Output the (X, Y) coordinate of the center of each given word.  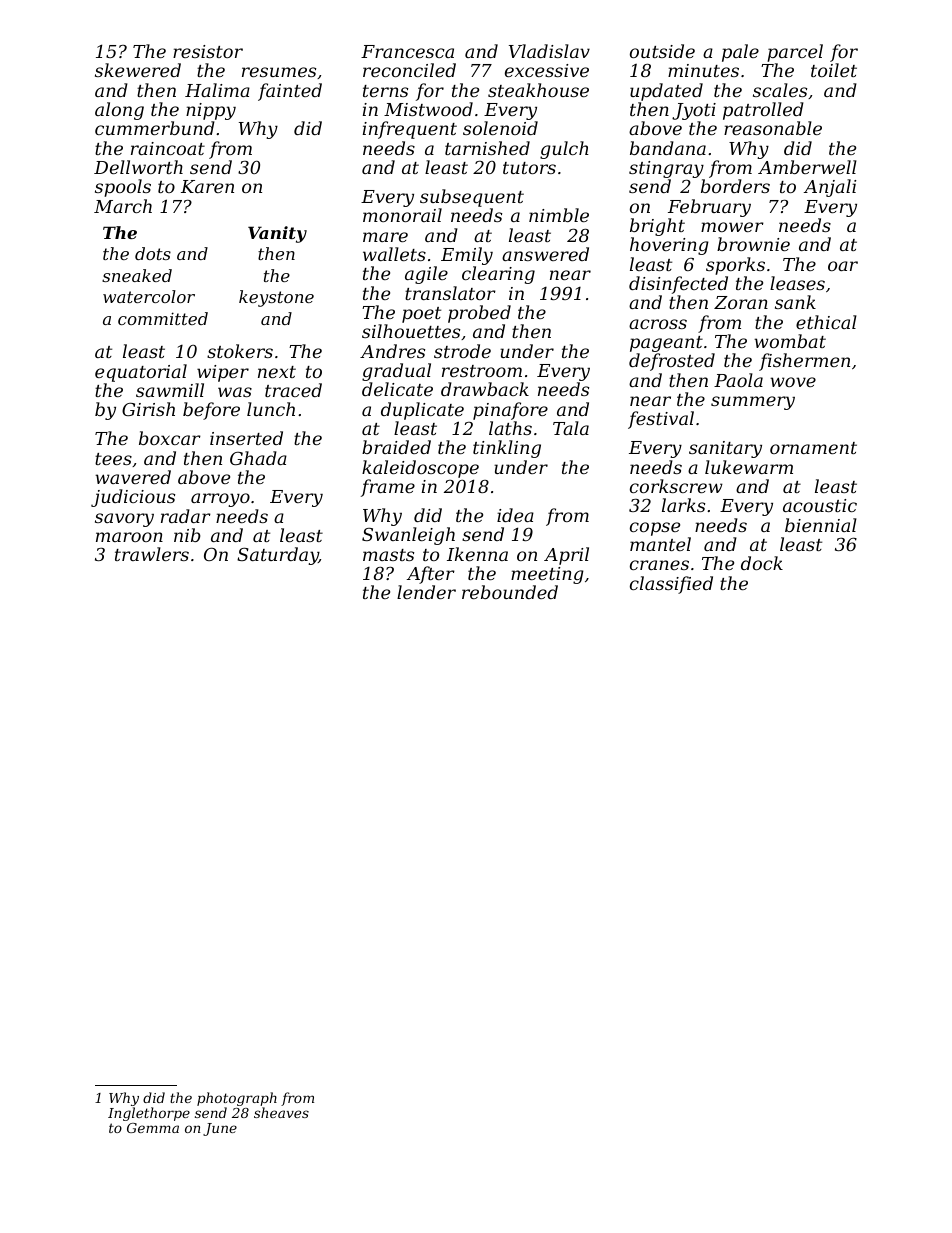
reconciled (409, 70)
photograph (237, 1100)
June (220, 1129)
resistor (208, 51)
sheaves (281, 1112)
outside (662, 51)
